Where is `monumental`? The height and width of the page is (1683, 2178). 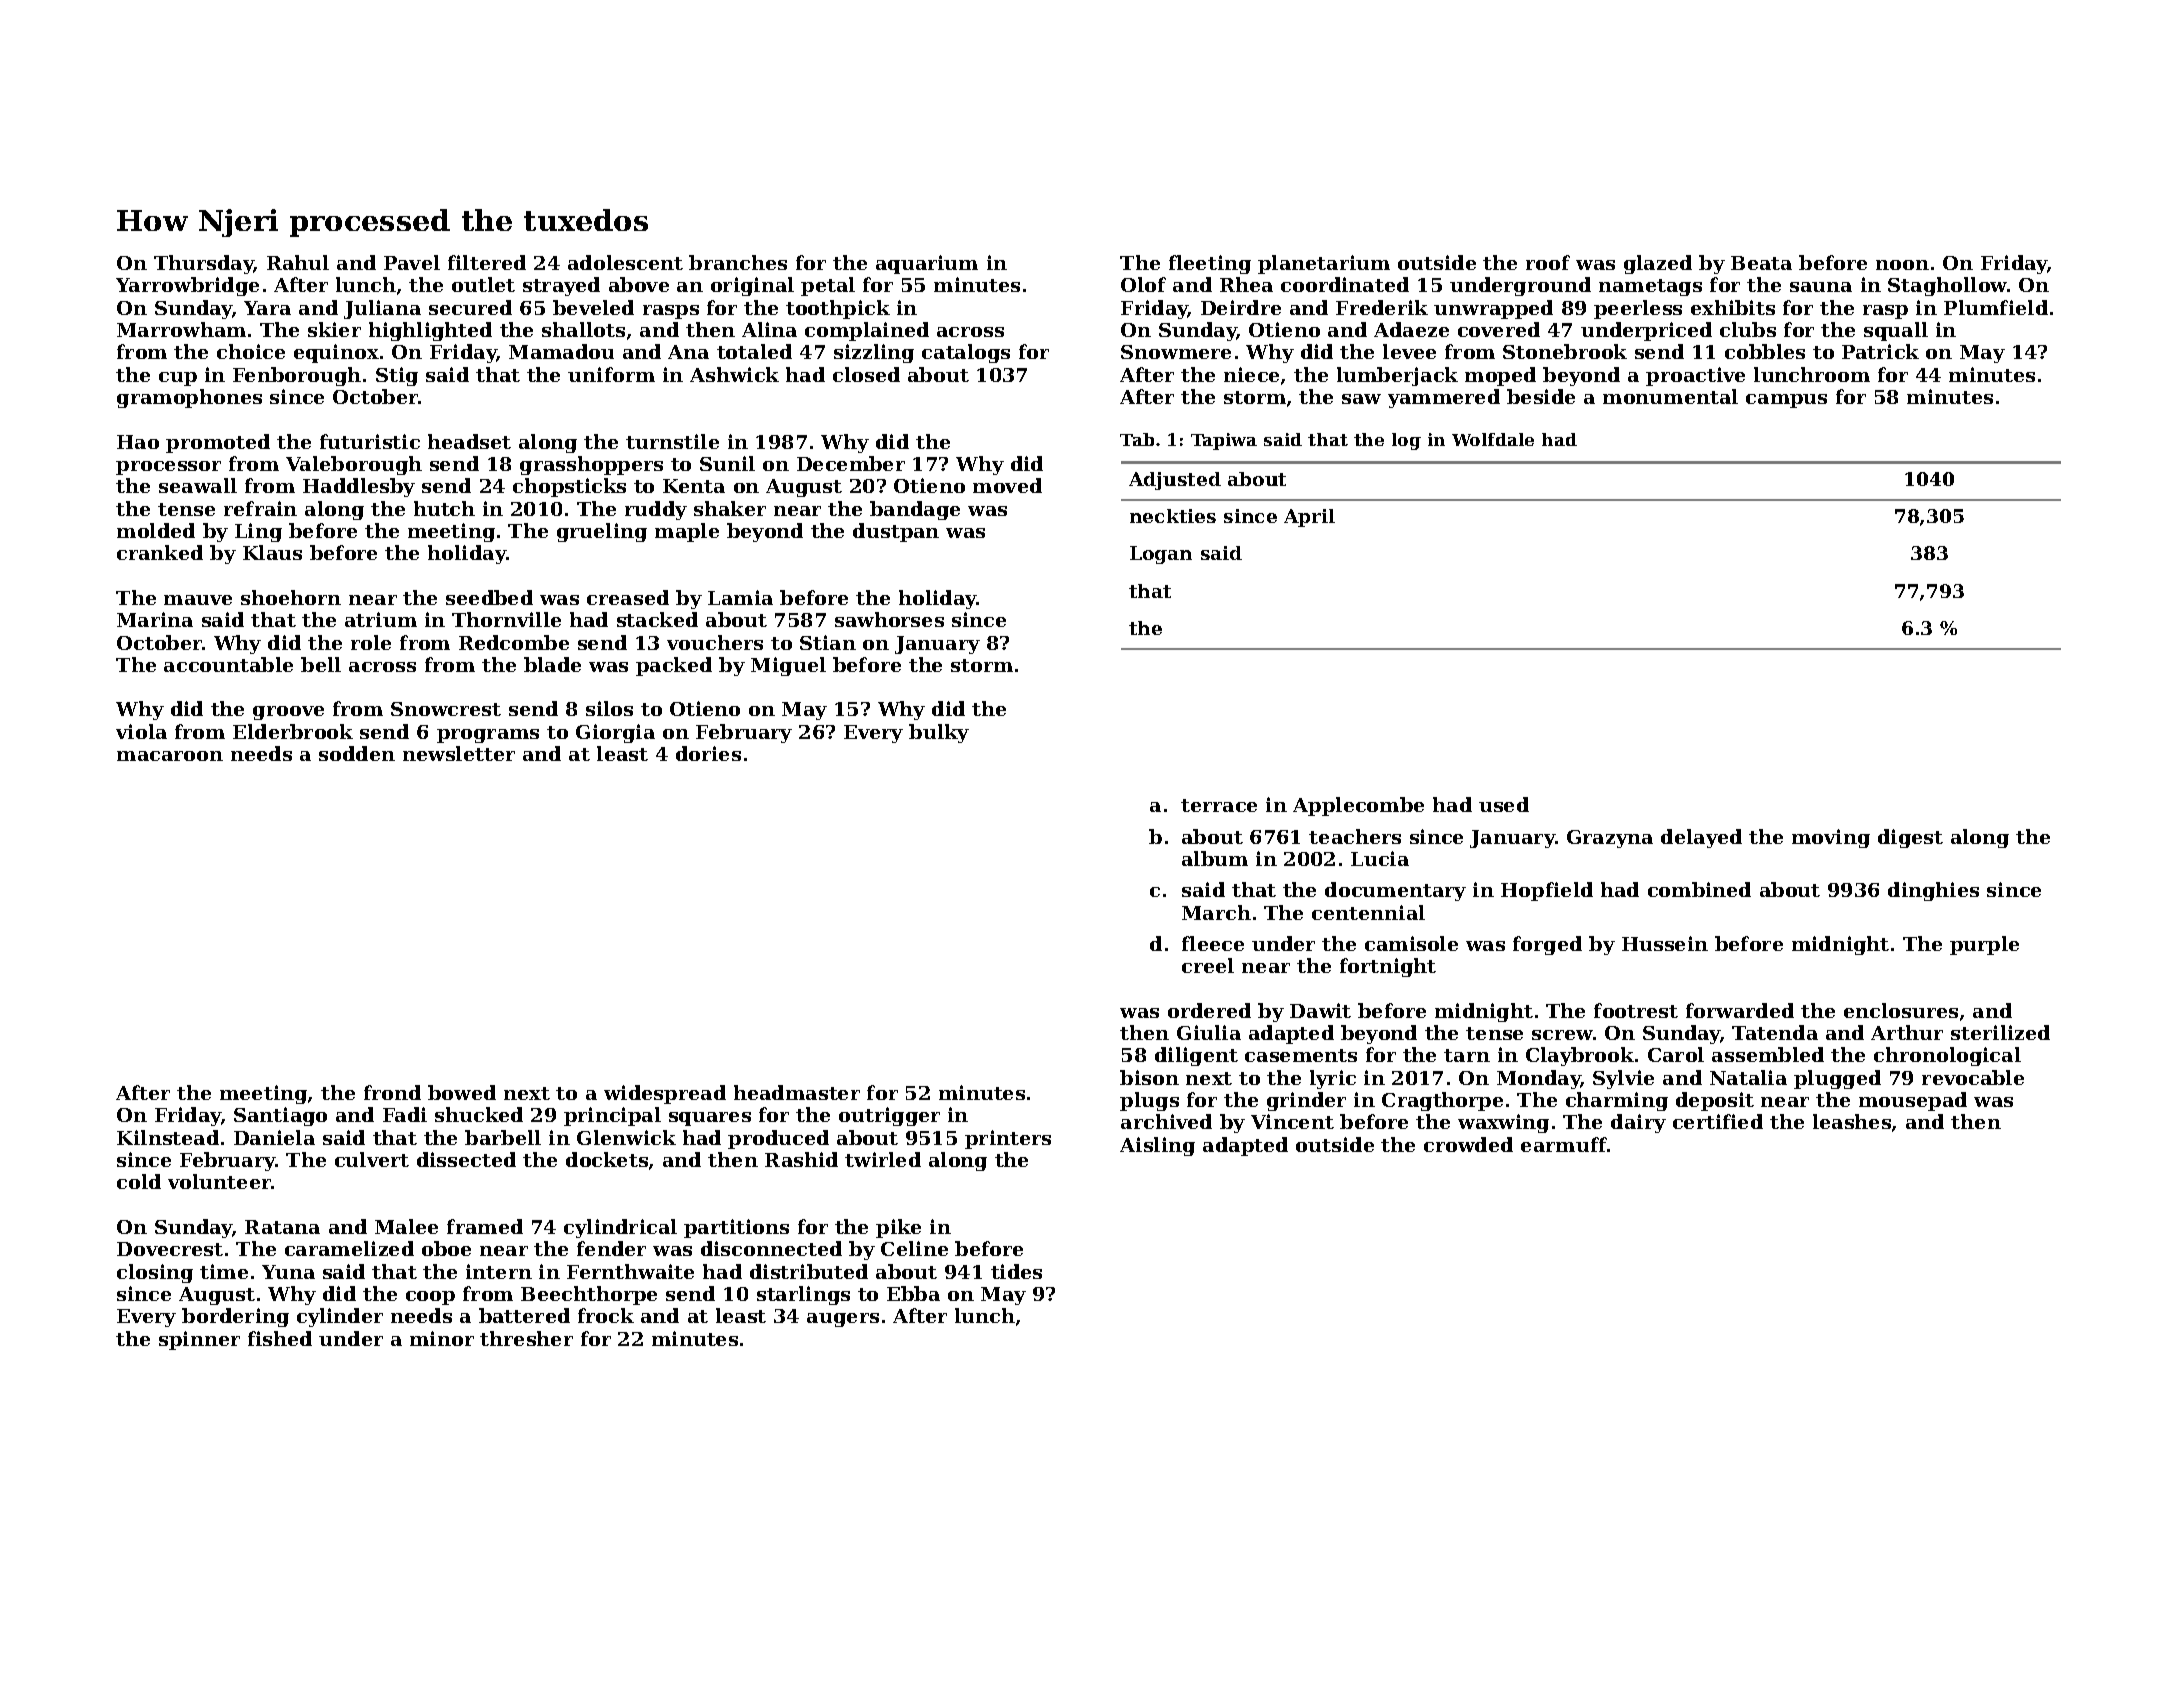 monumental is located at coordinates (1670, 396).
